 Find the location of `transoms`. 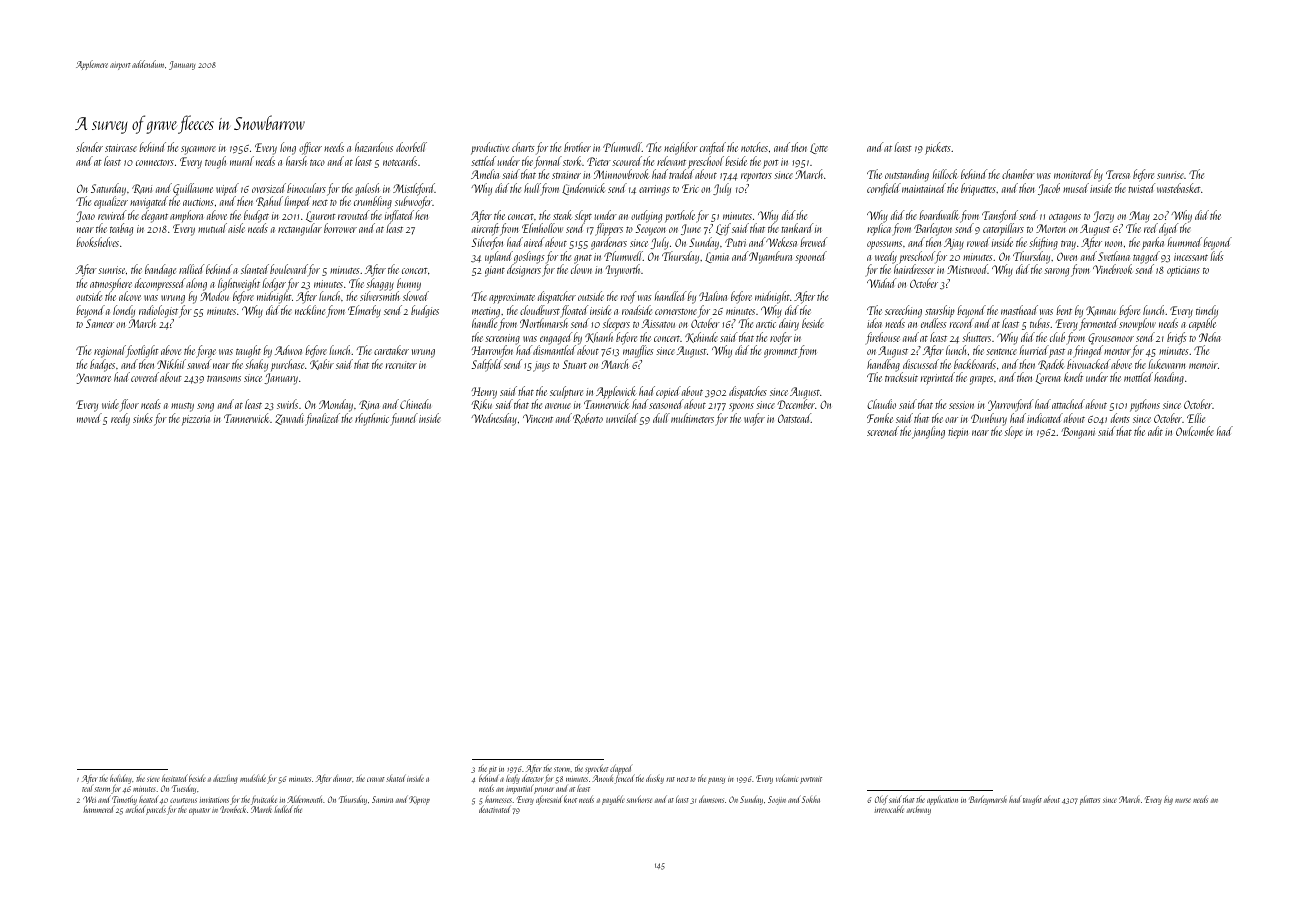

transoms is located at coordinates (224, 378).
